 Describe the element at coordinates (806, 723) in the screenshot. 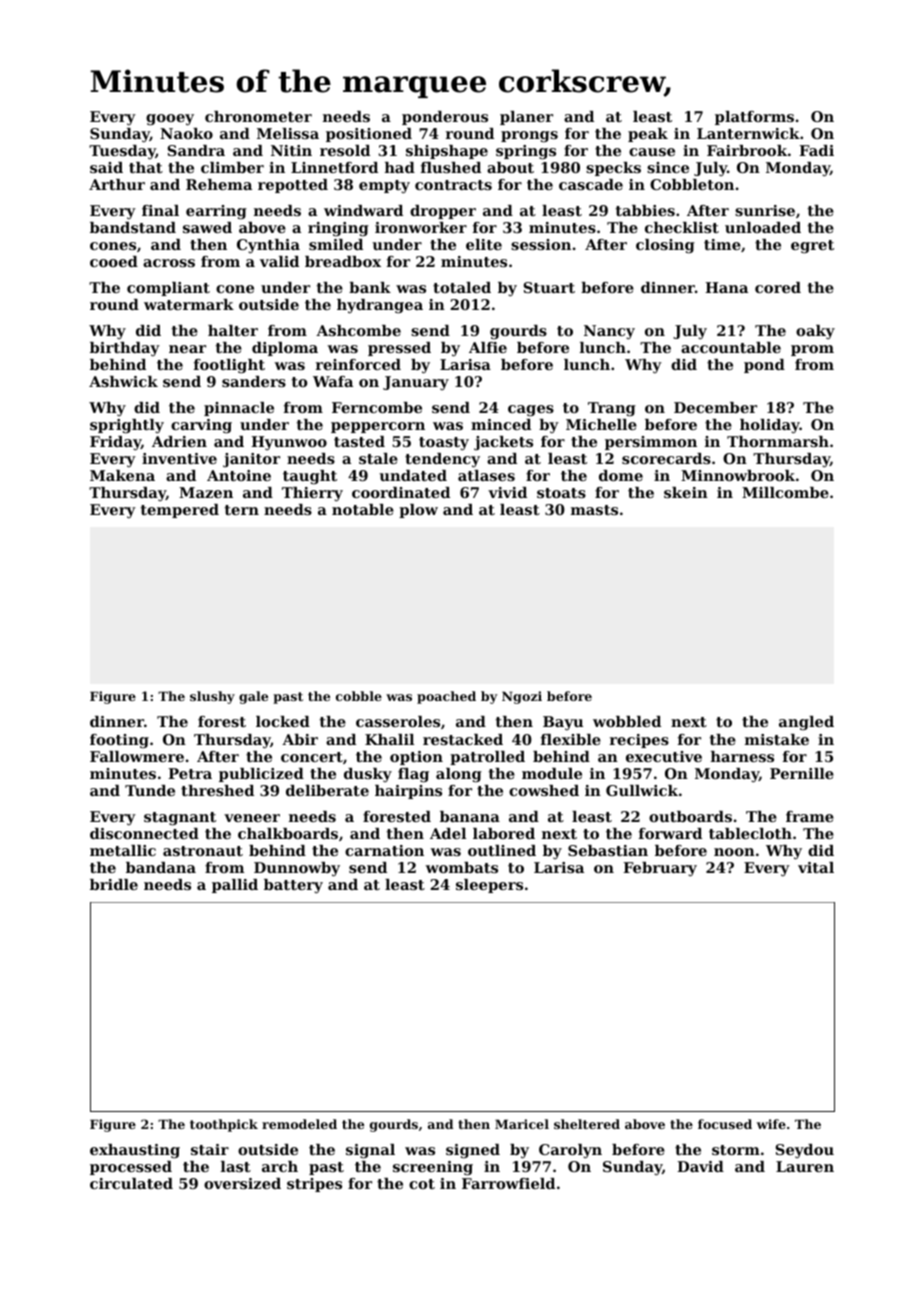

I see `angled` at that location.
